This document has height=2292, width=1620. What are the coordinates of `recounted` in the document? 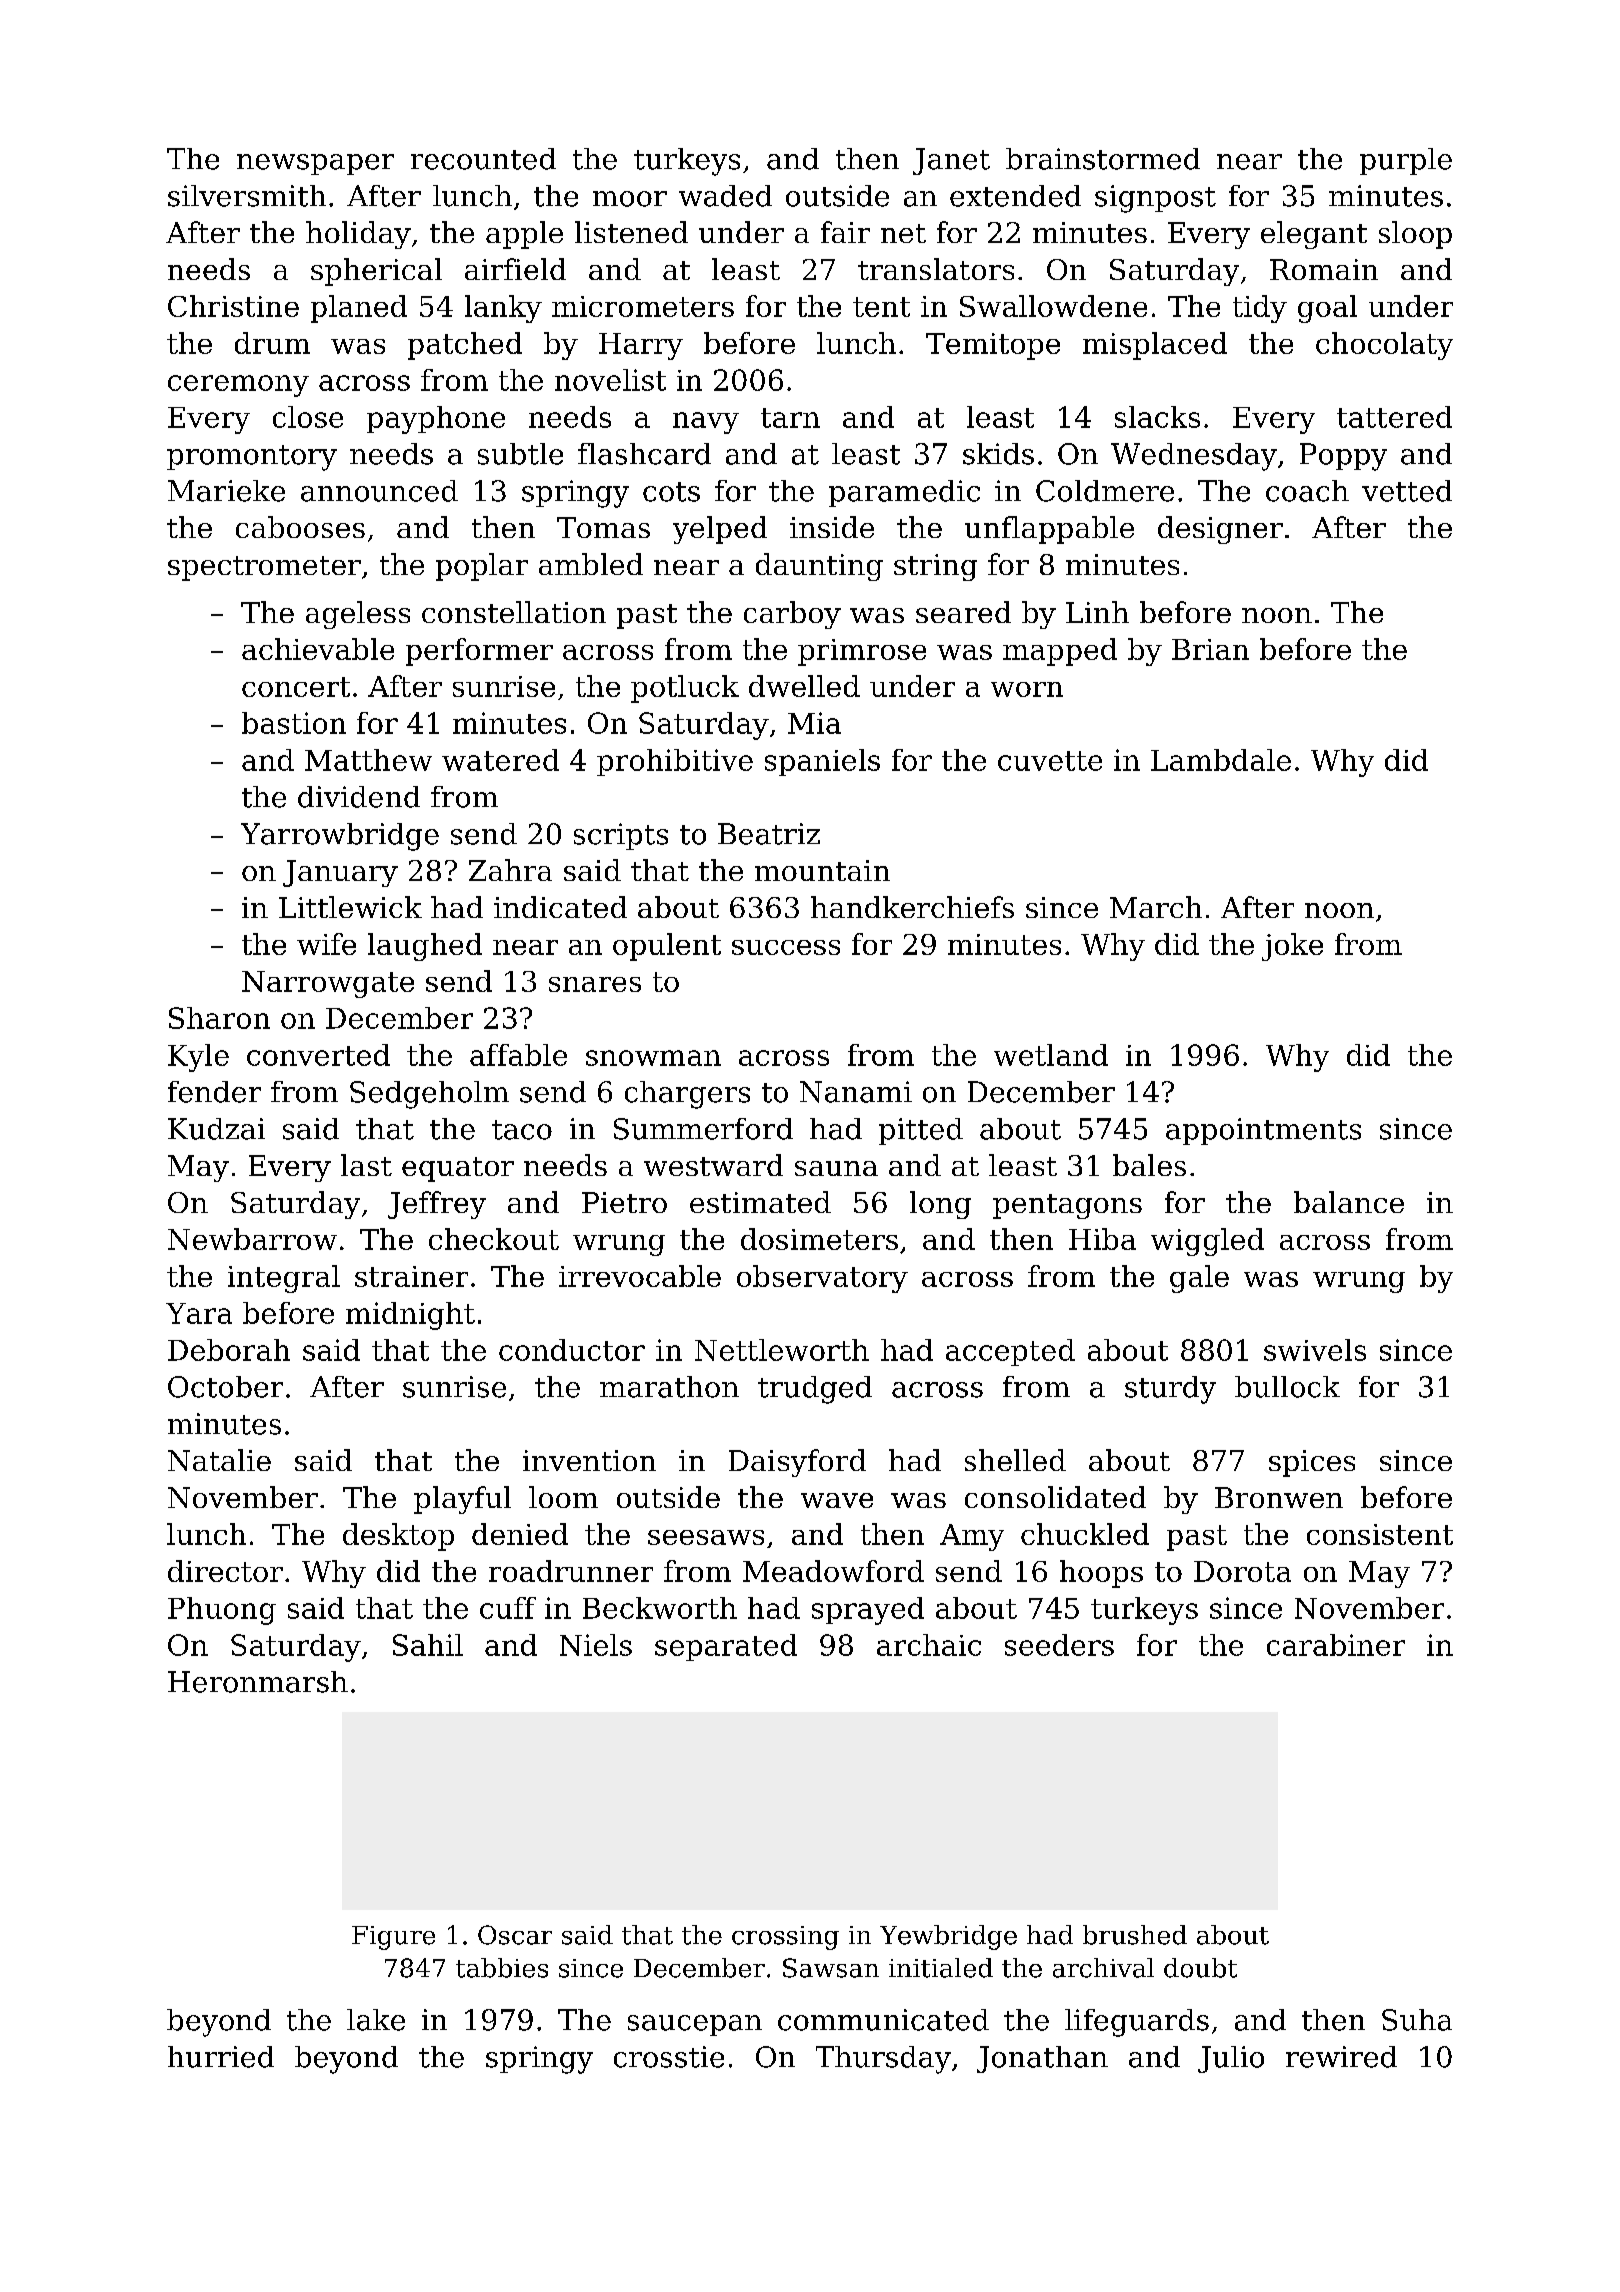 It's located at (483, 159).
